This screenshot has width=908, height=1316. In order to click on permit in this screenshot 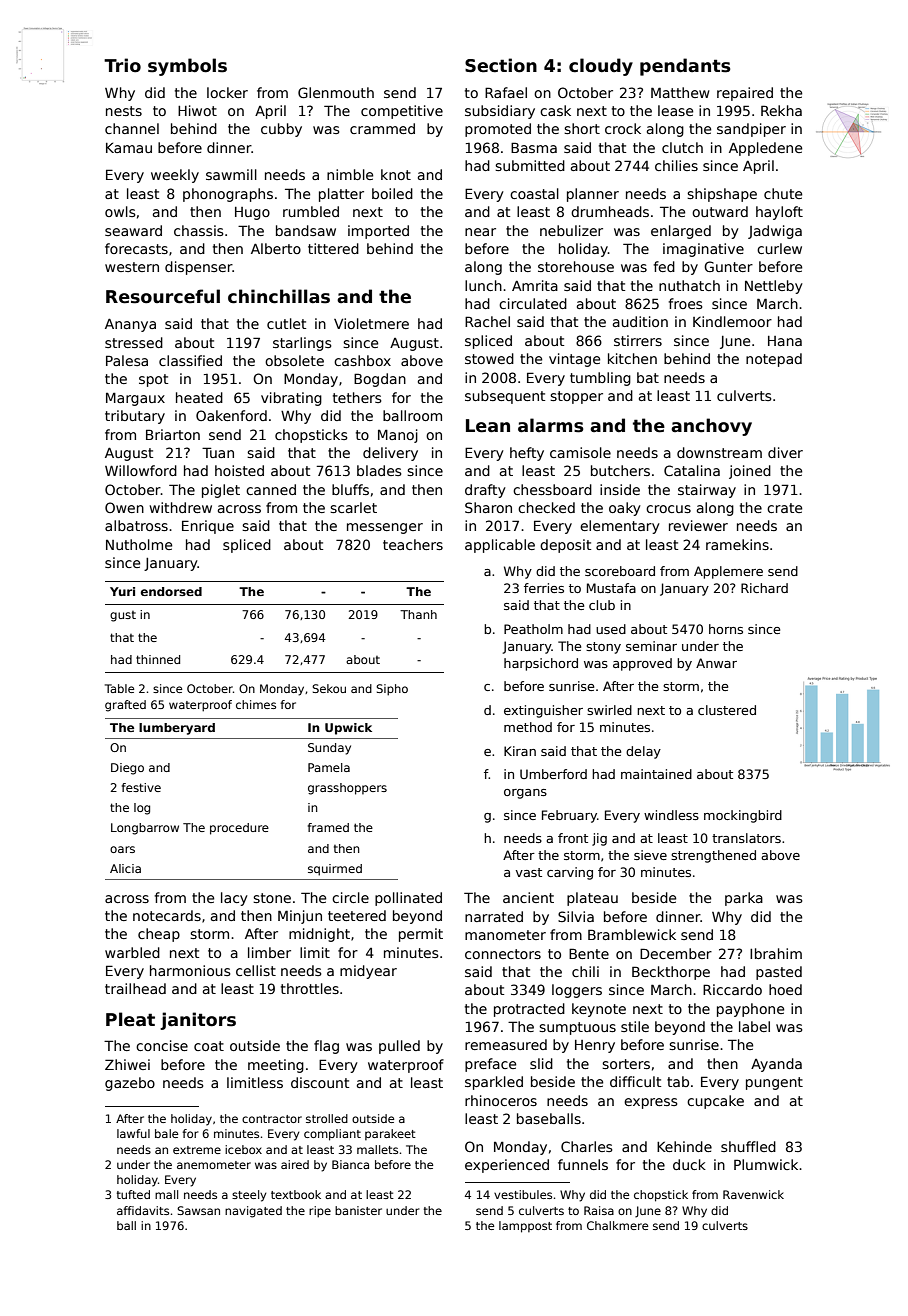, I will do `click(421, 935)`.
